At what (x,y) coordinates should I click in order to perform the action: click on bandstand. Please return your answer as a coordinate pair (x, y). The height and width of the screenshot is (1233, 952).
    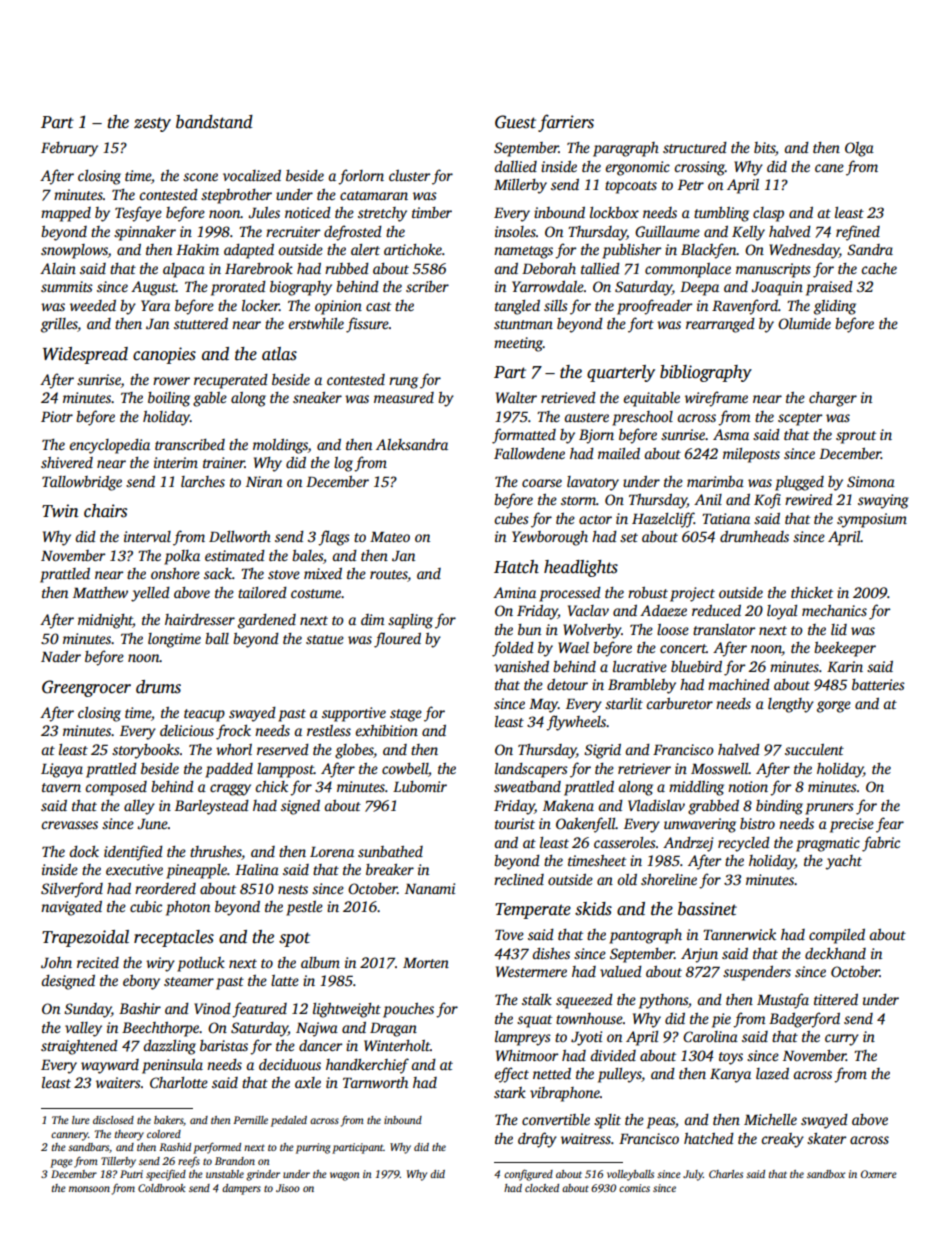
    Looking at the image, I should click on (214, 122).
